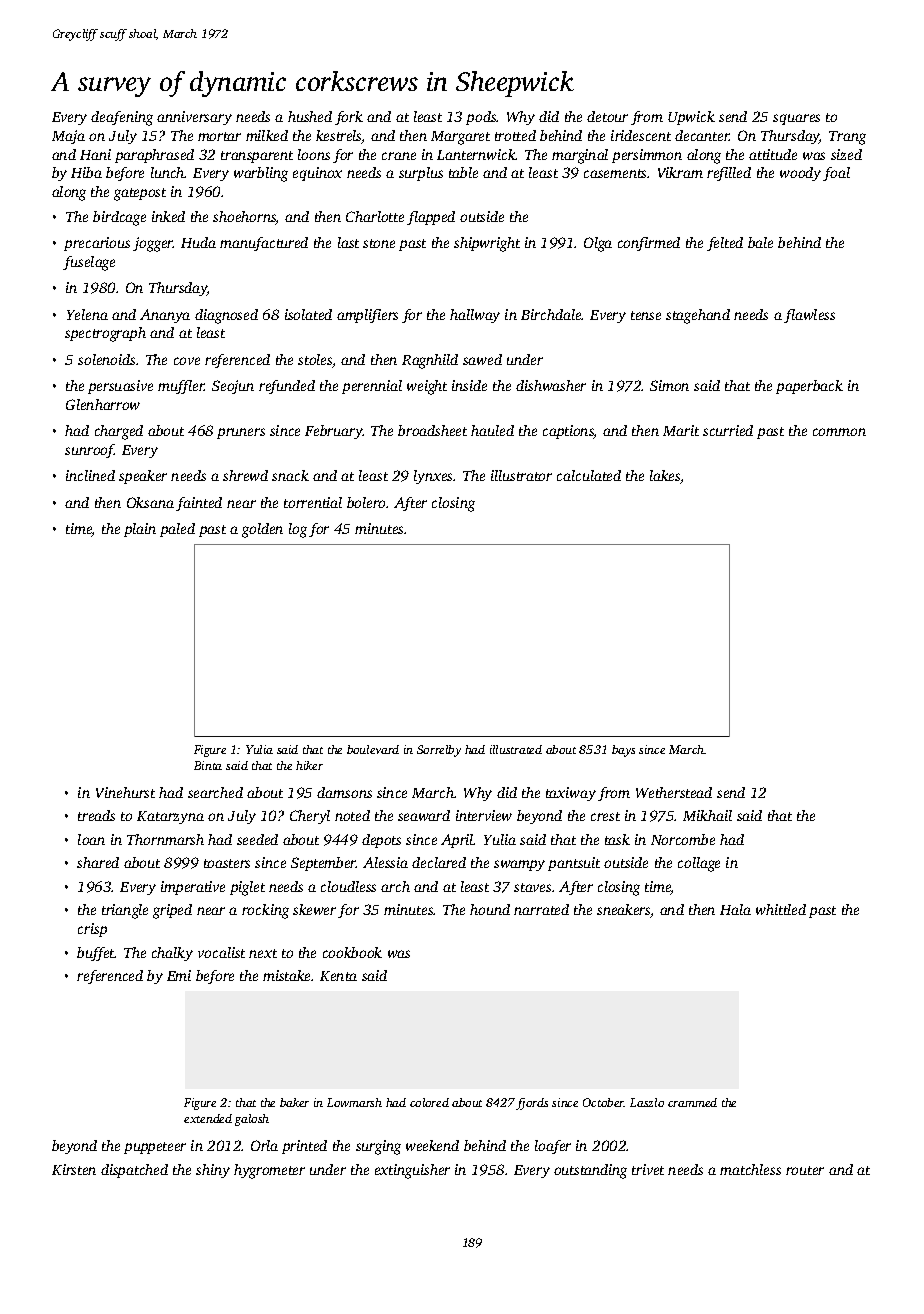 Image resolution: width=924 pixels, height=1314 pixels. I want to click on cloudless, so click(348, 886).
